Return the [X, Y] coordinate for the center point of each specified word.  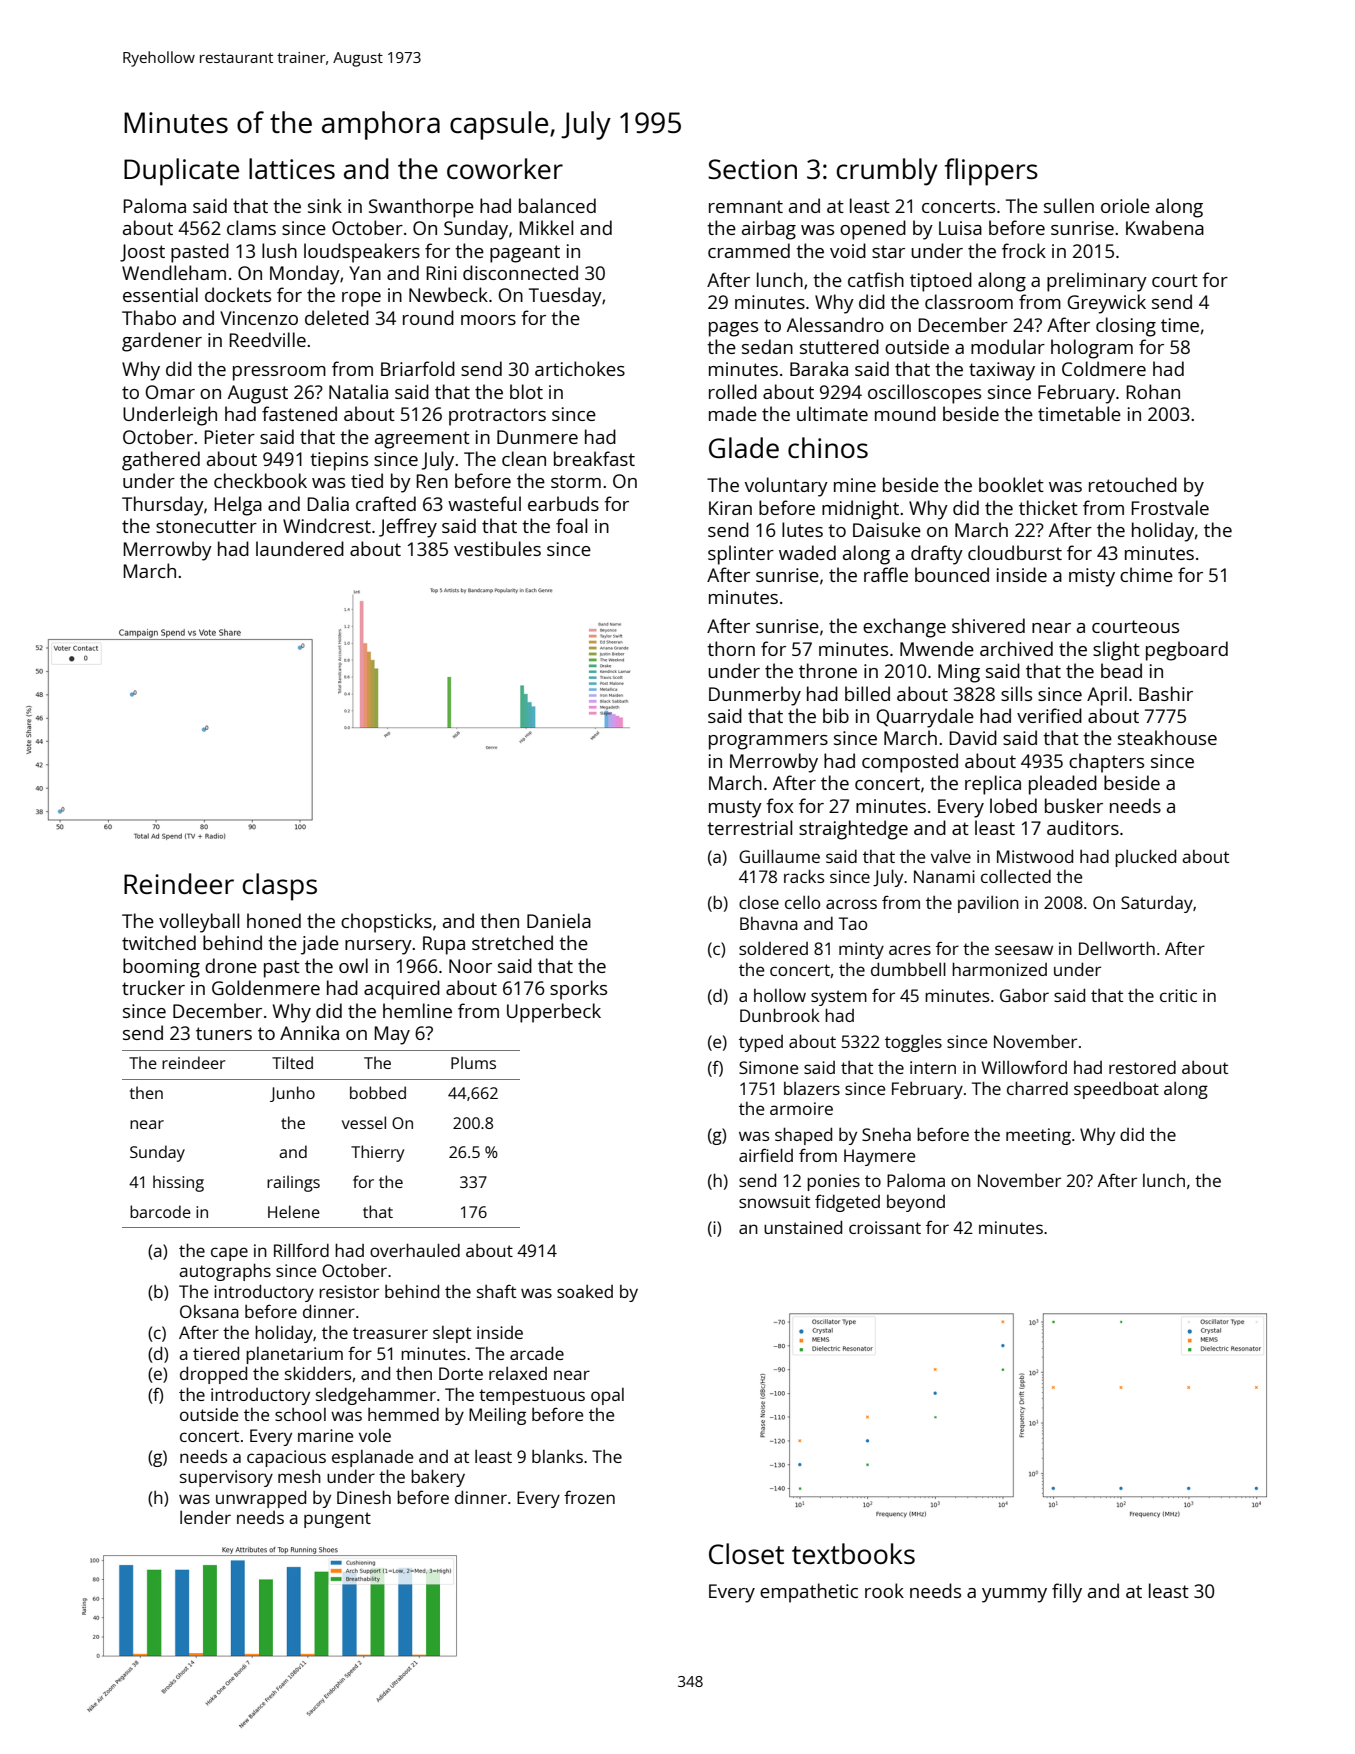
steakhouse [1167, 737]
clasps [280, 887]
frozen [589, 1497]
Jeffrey [408, 528]
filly [1067, 1593]
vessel [364, 1122]
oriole [1125, 205]
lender [205, 1517]
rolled [733, 391]
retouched [1133, 484]
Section [752, 169]
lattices [292, 168]
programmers [768, 742]
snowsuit [774, 1201]
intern [933, 1067]
